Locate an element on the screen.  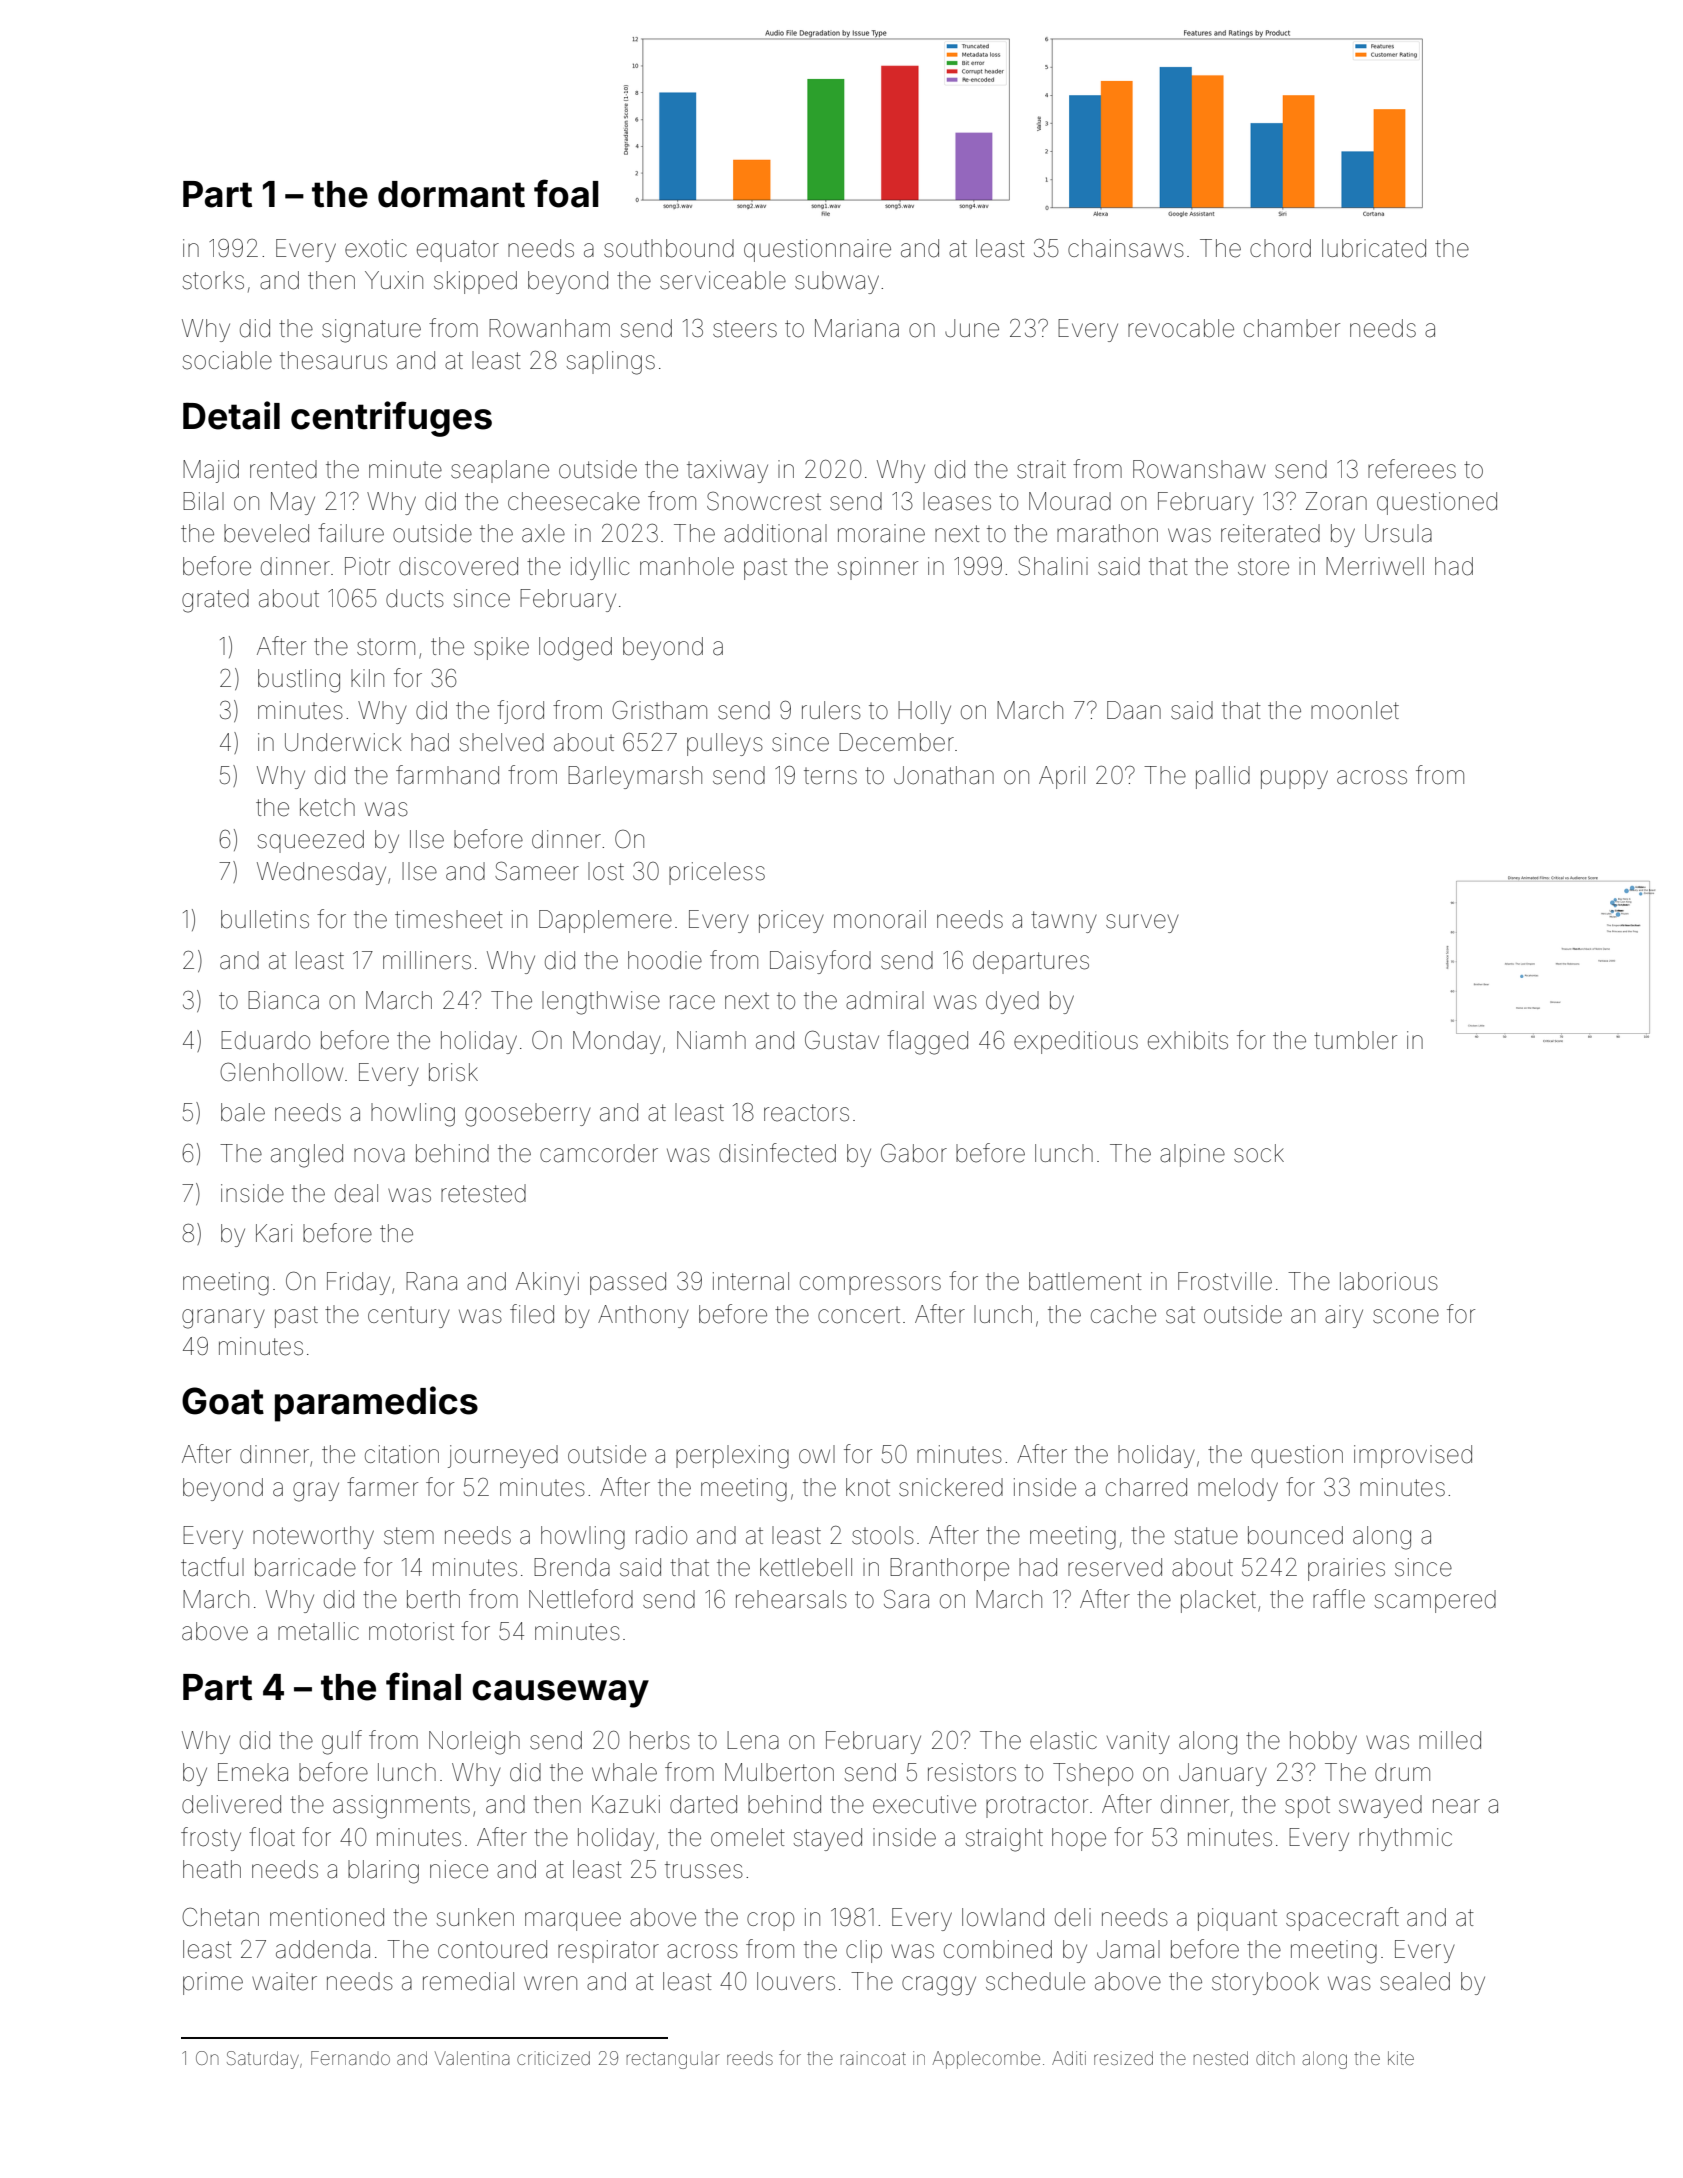
shelved is located at coordinates (502, 742).
